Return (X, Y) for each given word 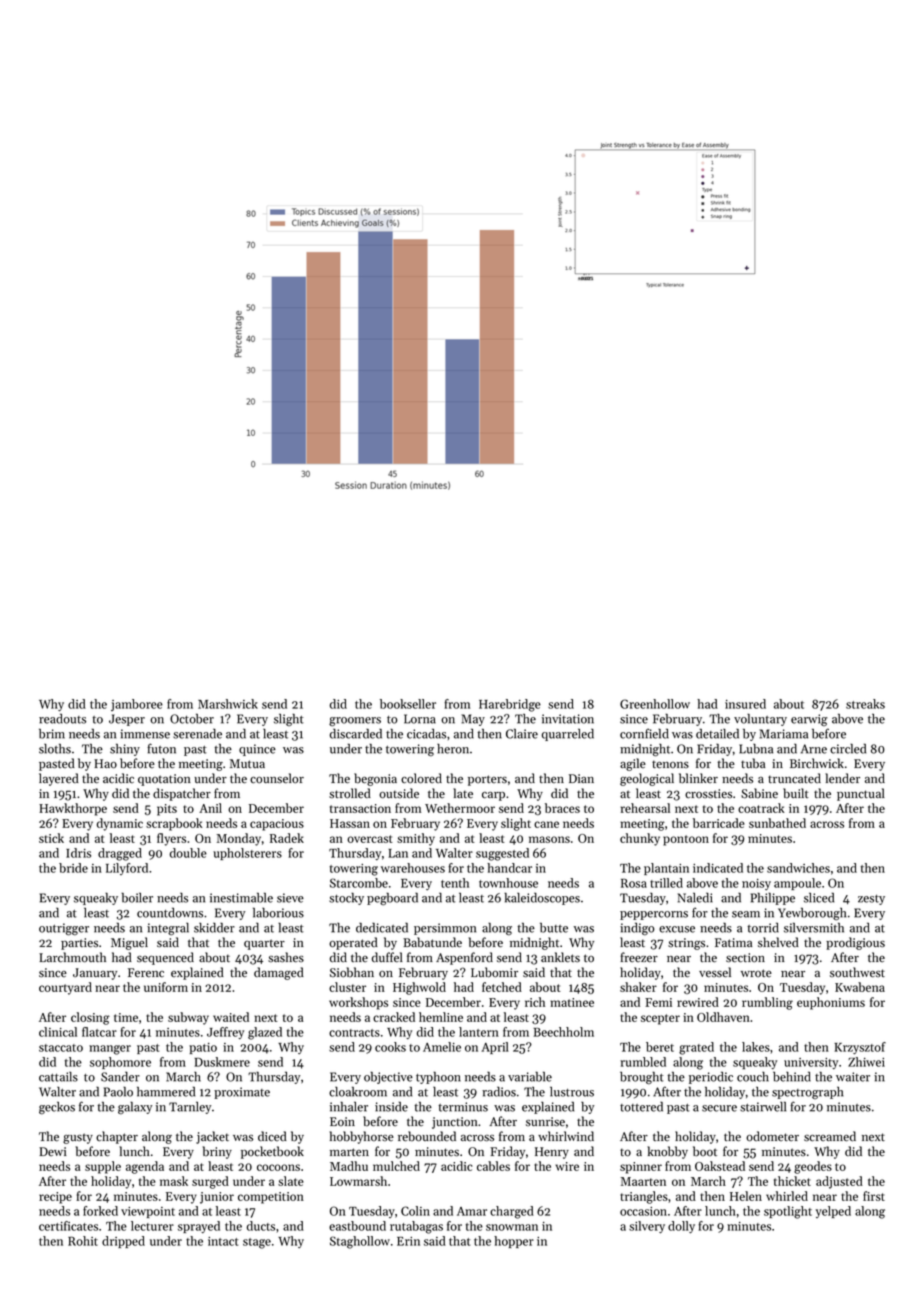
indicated (718, 868)
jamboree (137, 705)
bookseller (408, 704)
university (811, 1063)
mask (174, 1181)
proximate (242, 1093)
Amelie (442, 1047)
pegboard (392, 899)
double (188, 853)
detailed (717, 733)
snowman (512, 1227)
